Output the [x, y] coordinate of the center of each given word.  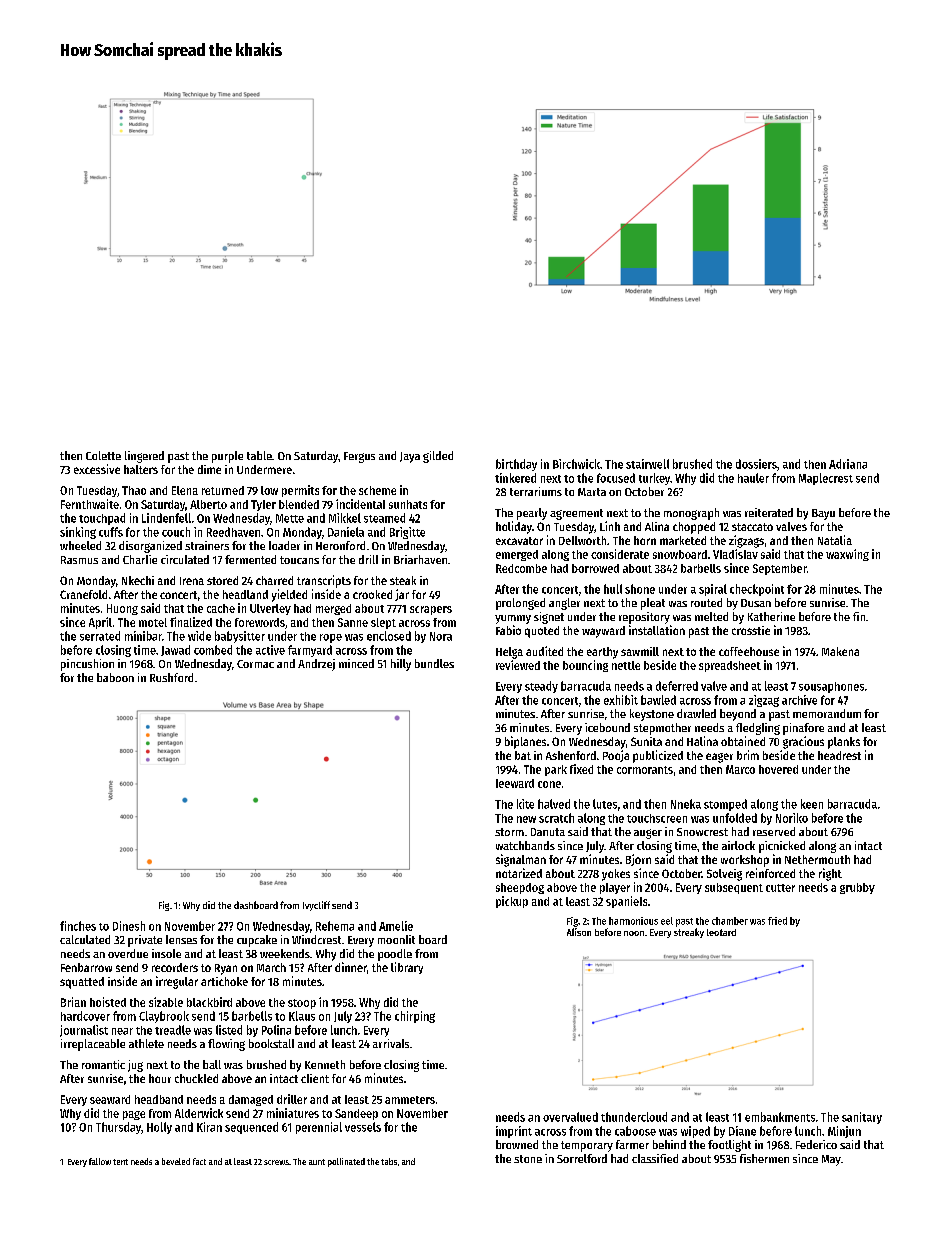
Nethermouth [817, 859]
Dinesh [129, 926]
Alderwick [199, 1113]
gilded [438, 457]
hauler [753, 478]
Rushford [171, 677]
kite [525, 804]
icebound [607, 727]
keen [812, 804]
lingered [144, 457]
